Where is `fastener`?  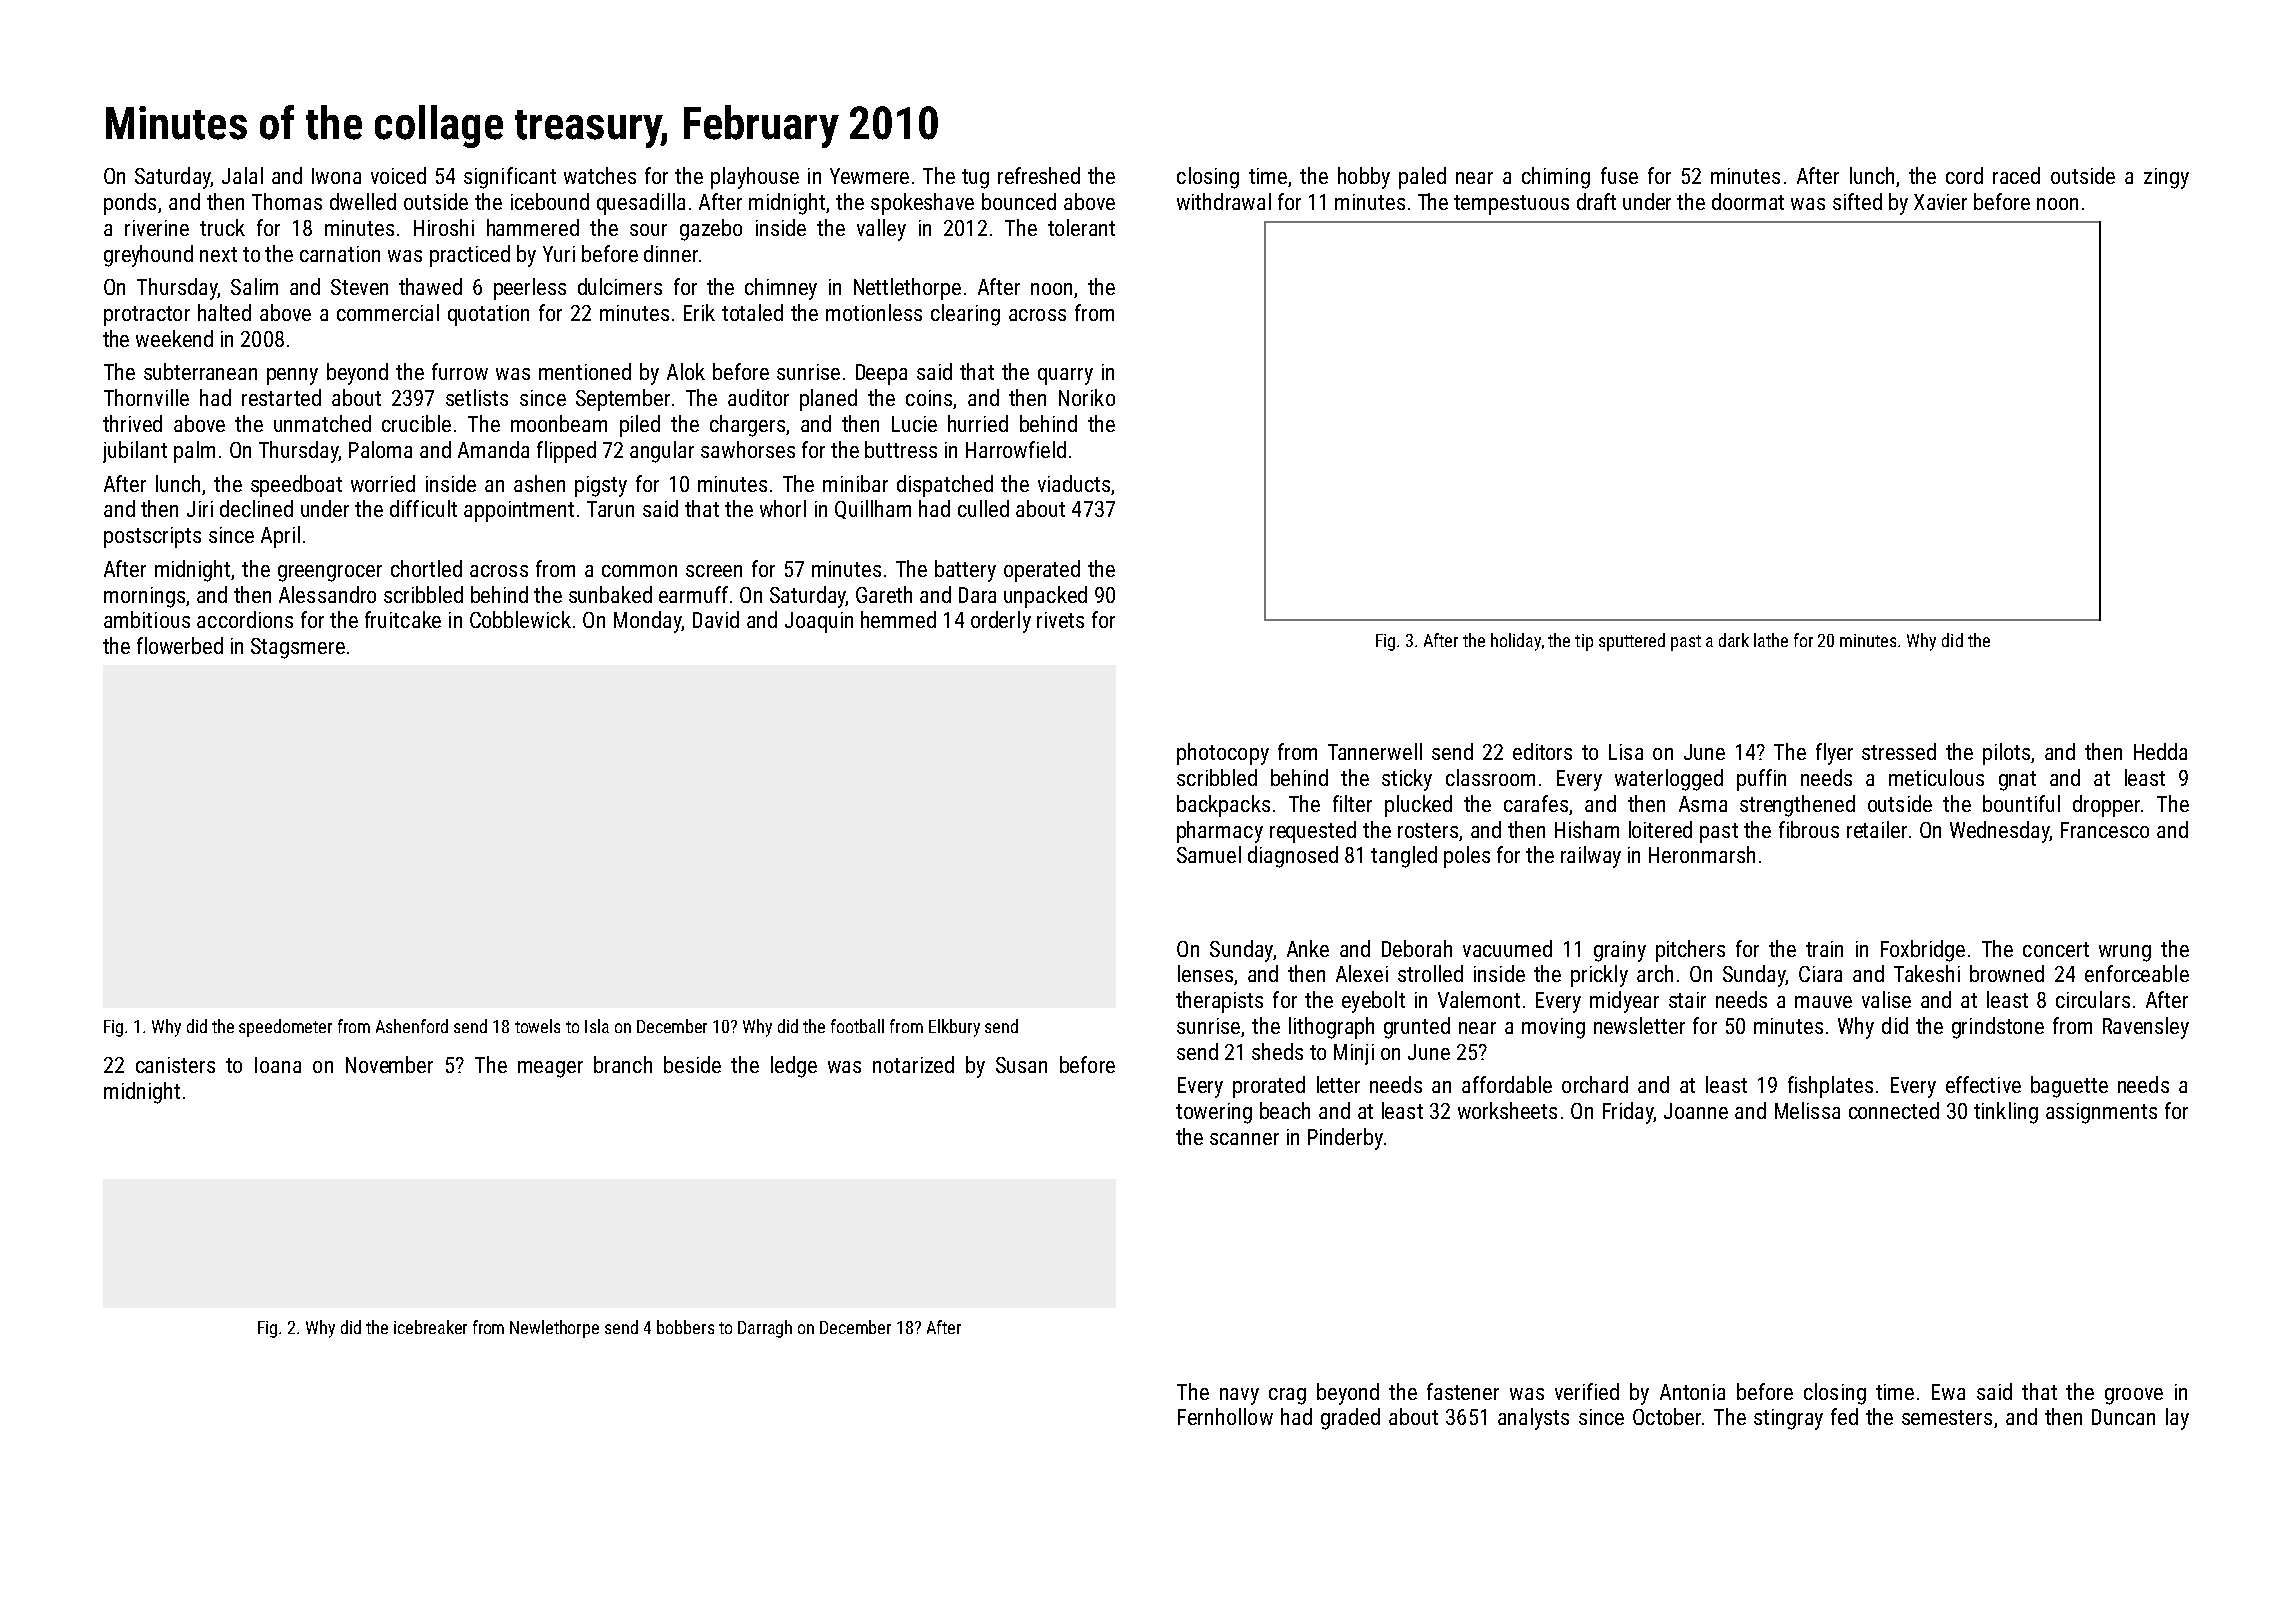 fastener is located at coordinates (1463, 1391).
